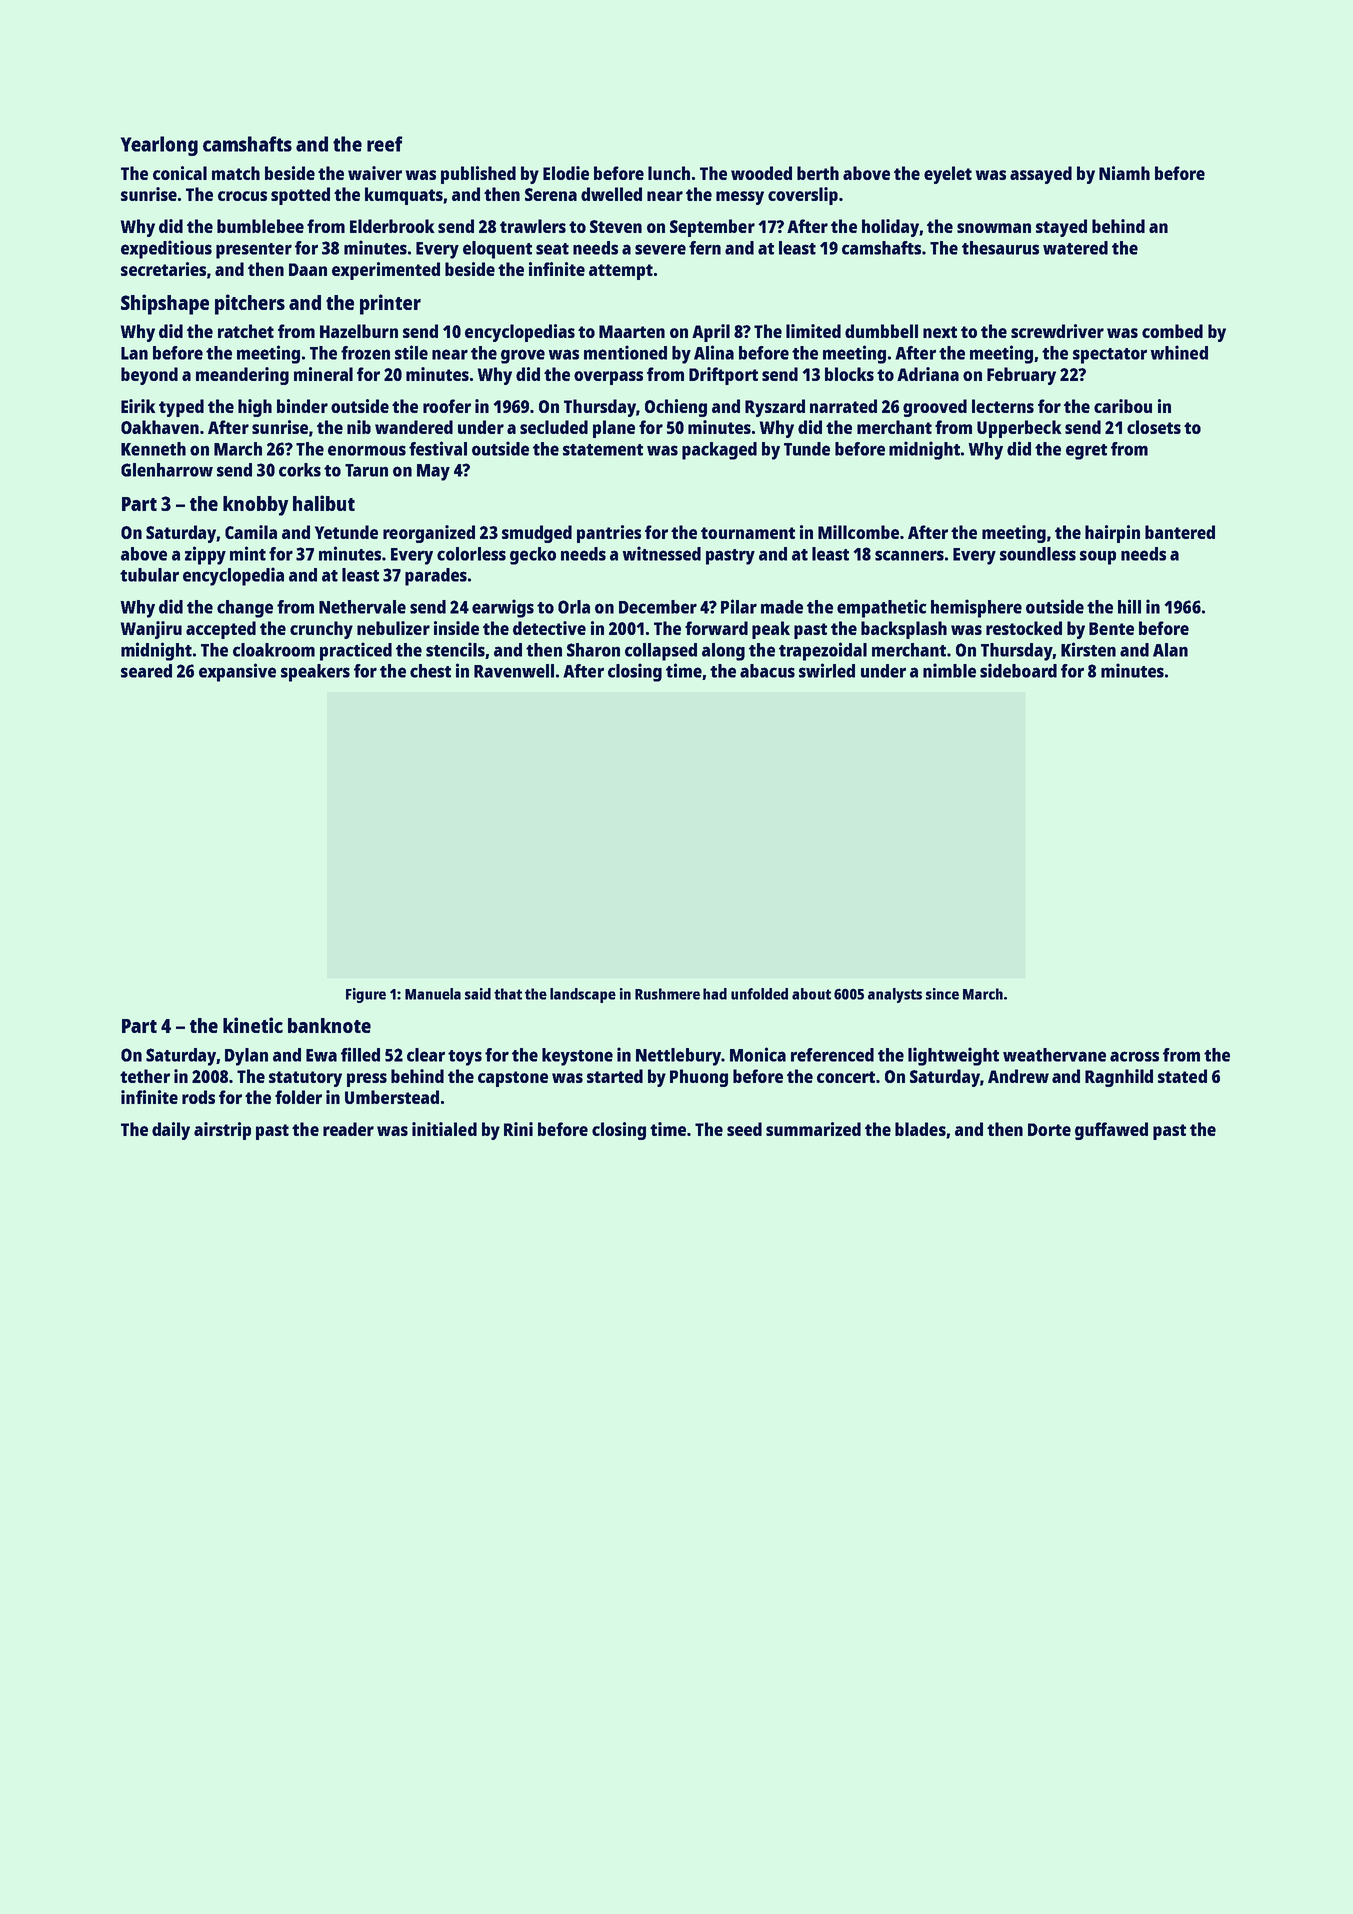  Describe the element at coordinates (818, 173) in the page. I see `berth` at that location.
